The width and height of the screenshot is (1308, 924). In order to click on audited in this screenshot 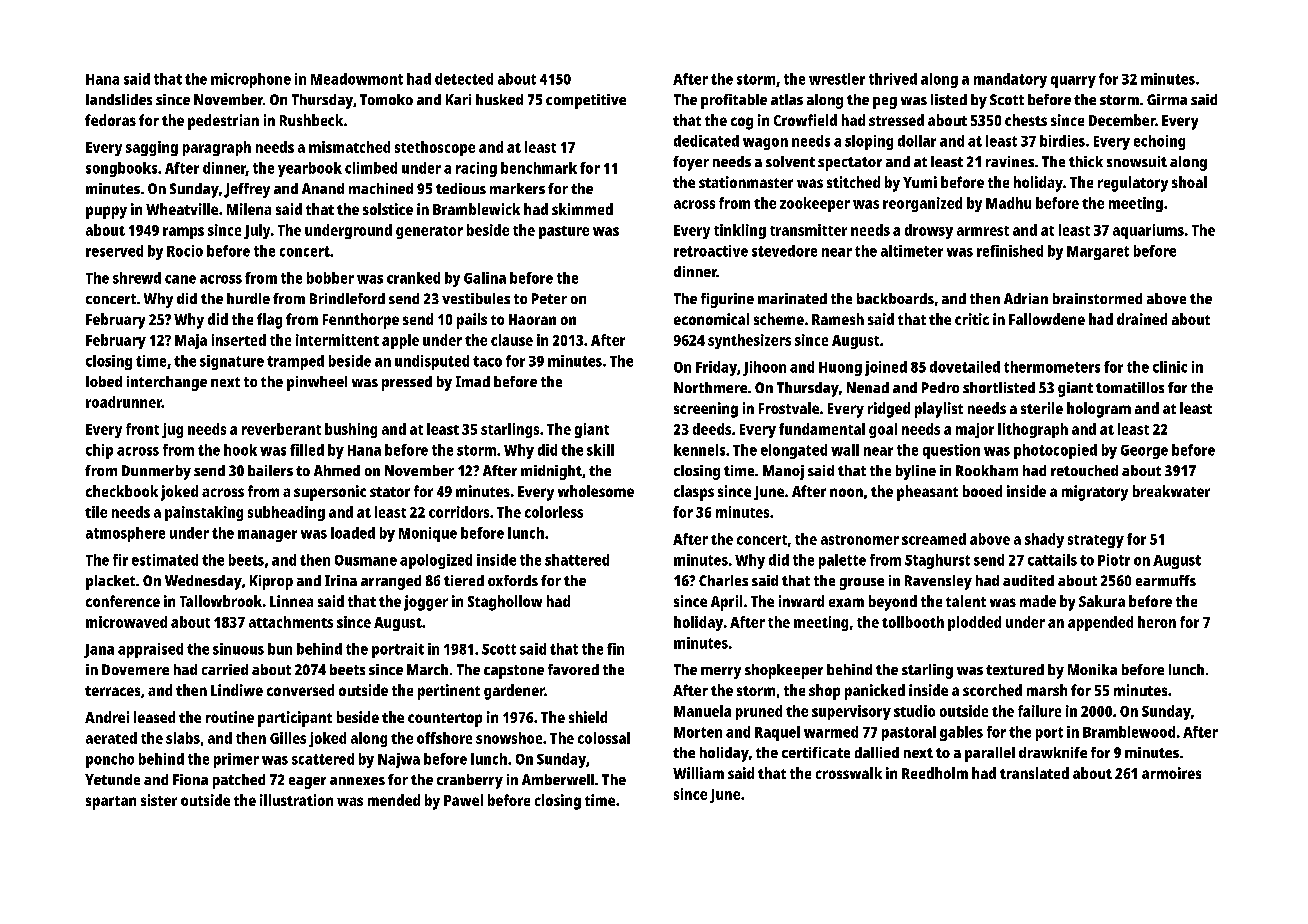, I will do `click(1028, 580)`.
